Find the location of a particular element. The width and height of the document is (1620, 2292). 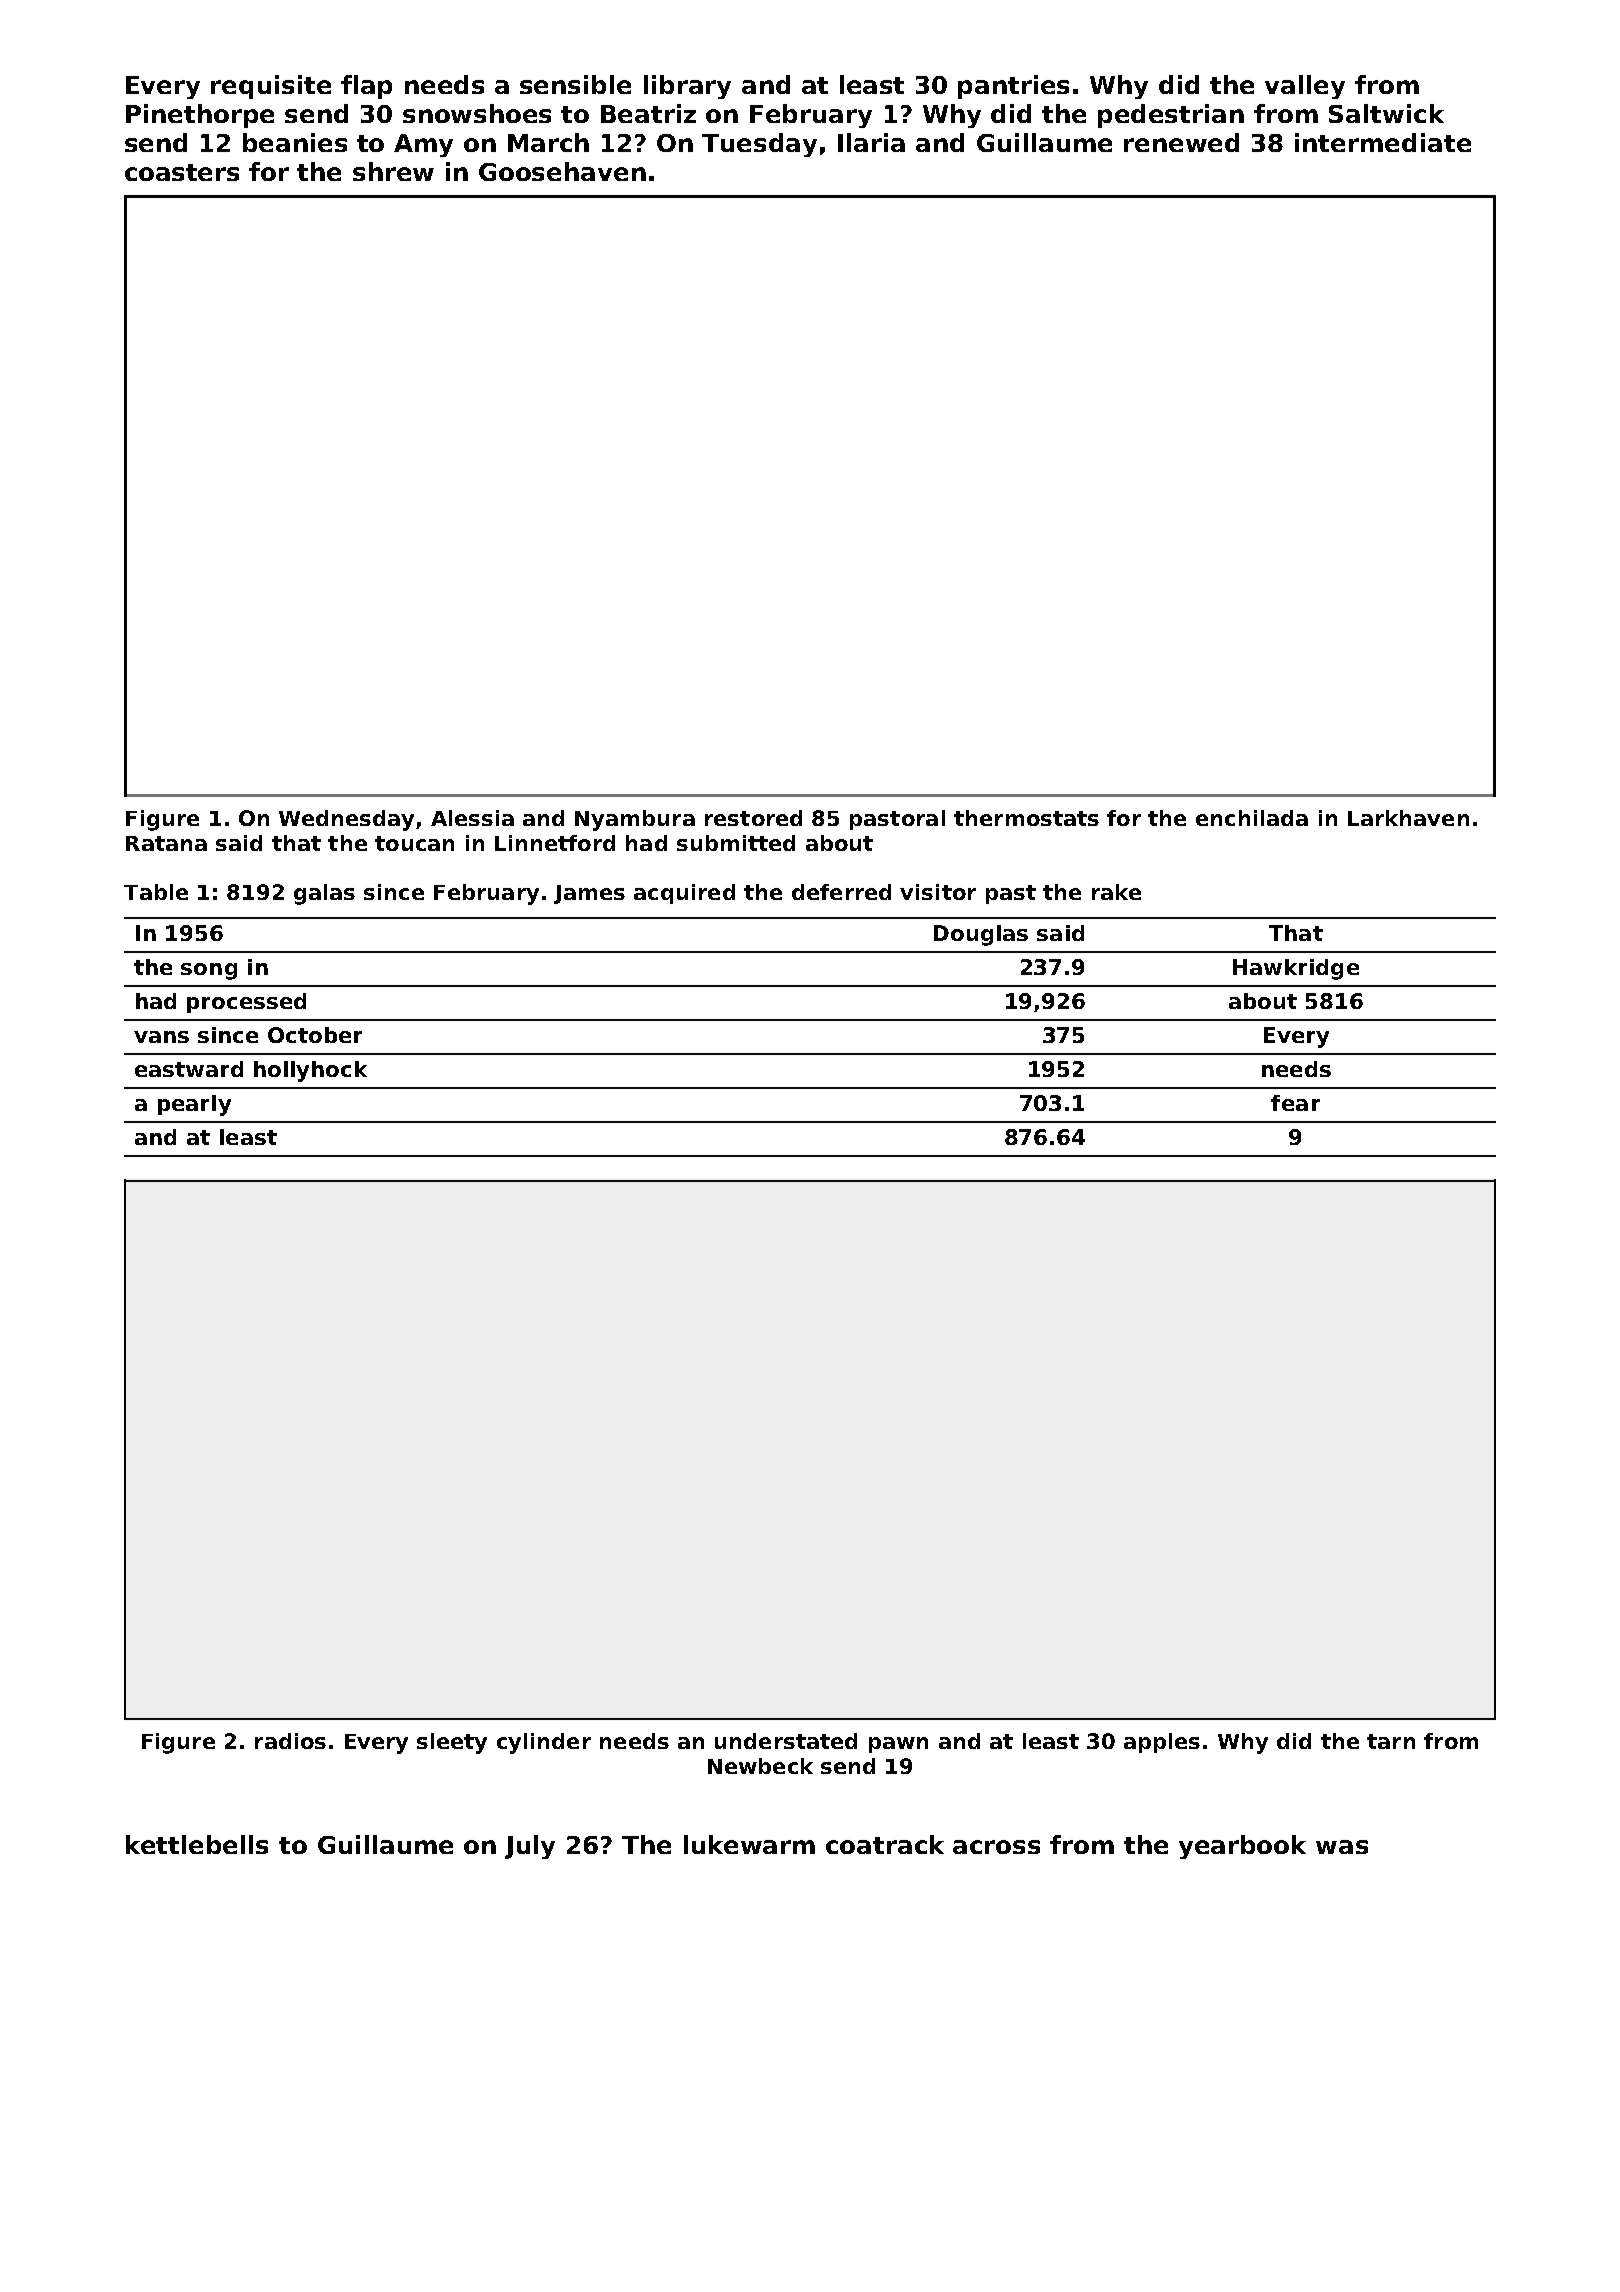

beanies is located at coordinates (295, 142).
